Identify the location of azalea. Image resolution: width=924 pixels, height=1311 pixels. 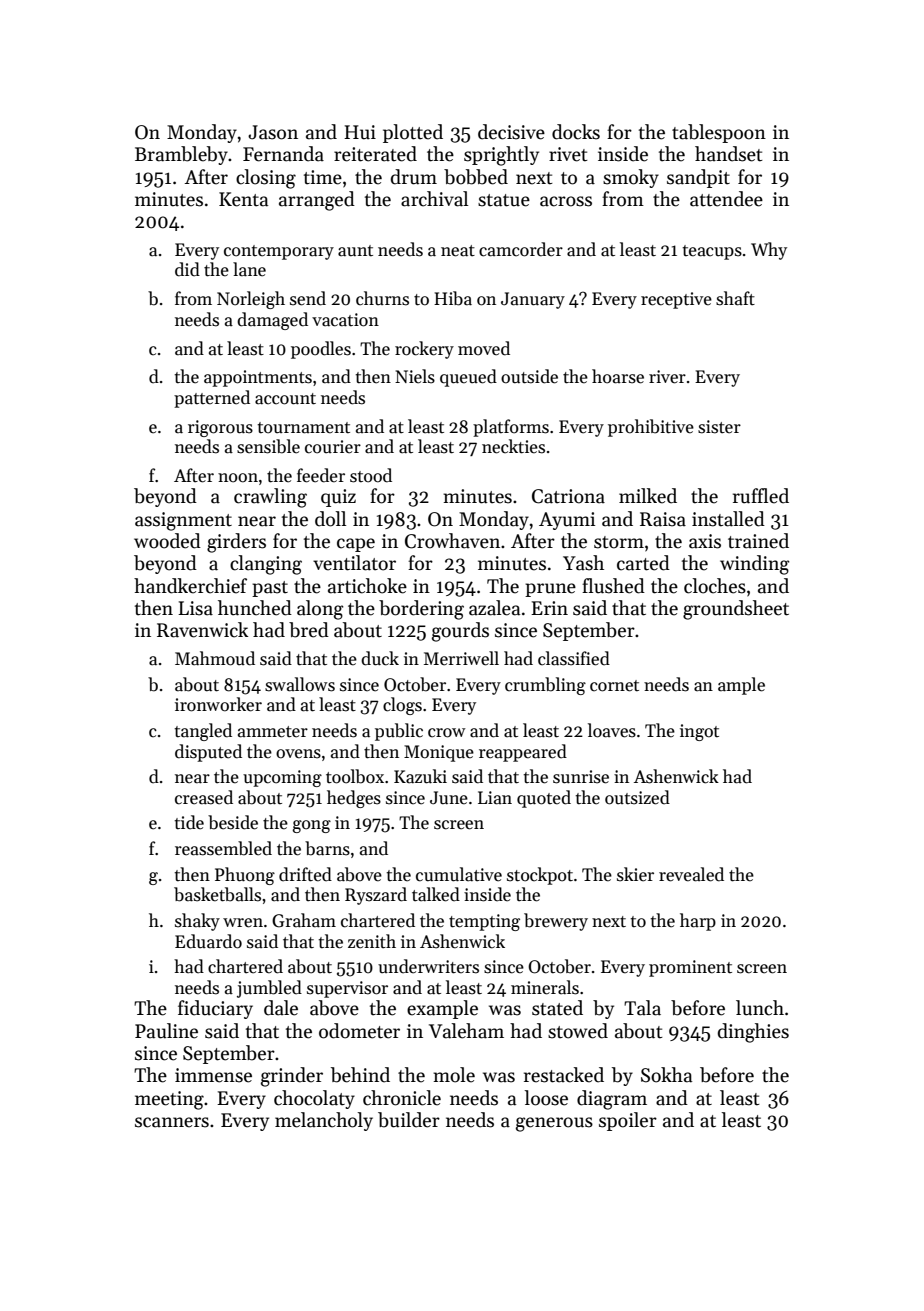
(494, 608).
